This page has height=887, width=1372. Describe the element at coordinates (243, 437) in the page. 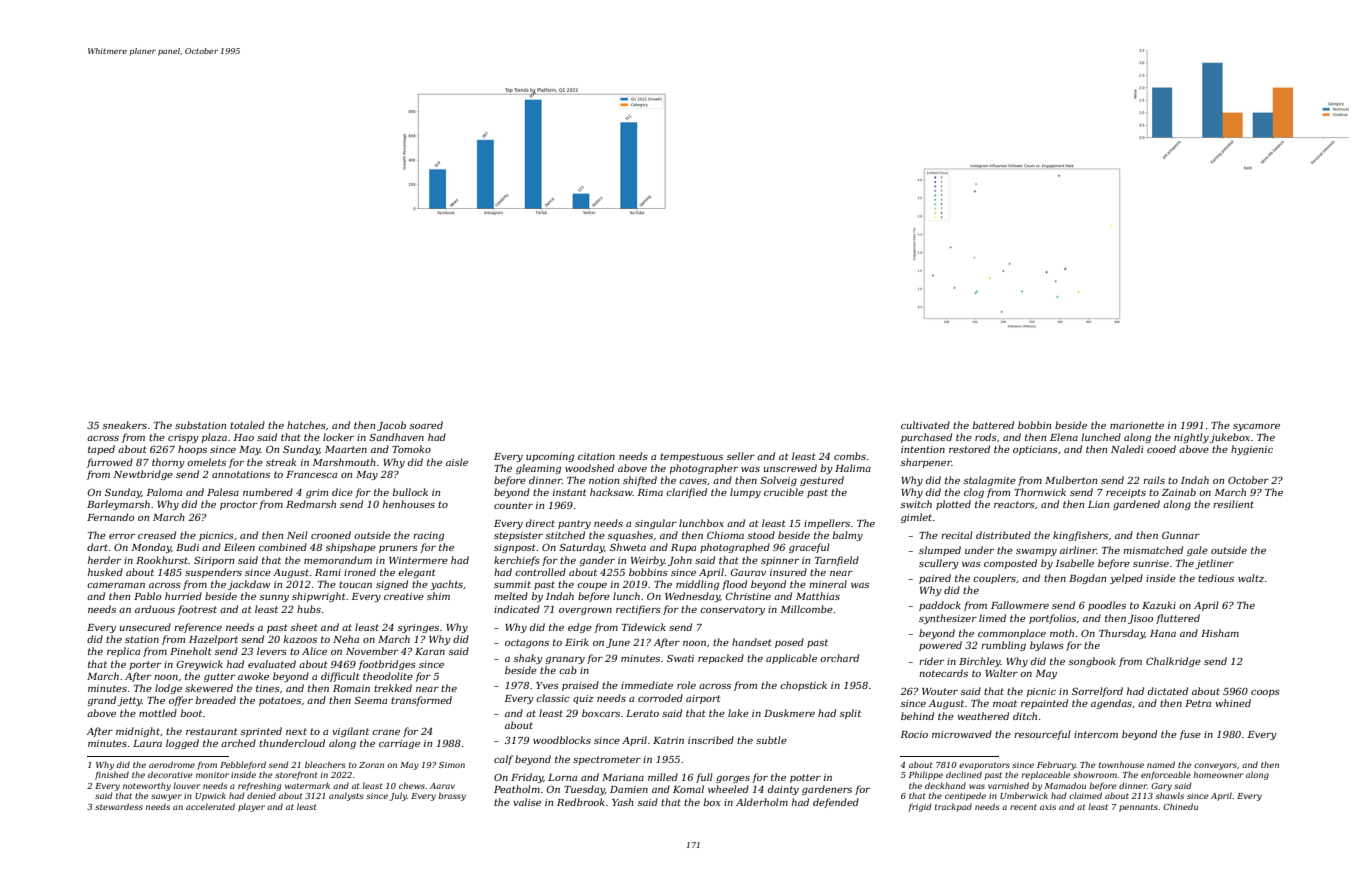

I see `Hao` at that location.
